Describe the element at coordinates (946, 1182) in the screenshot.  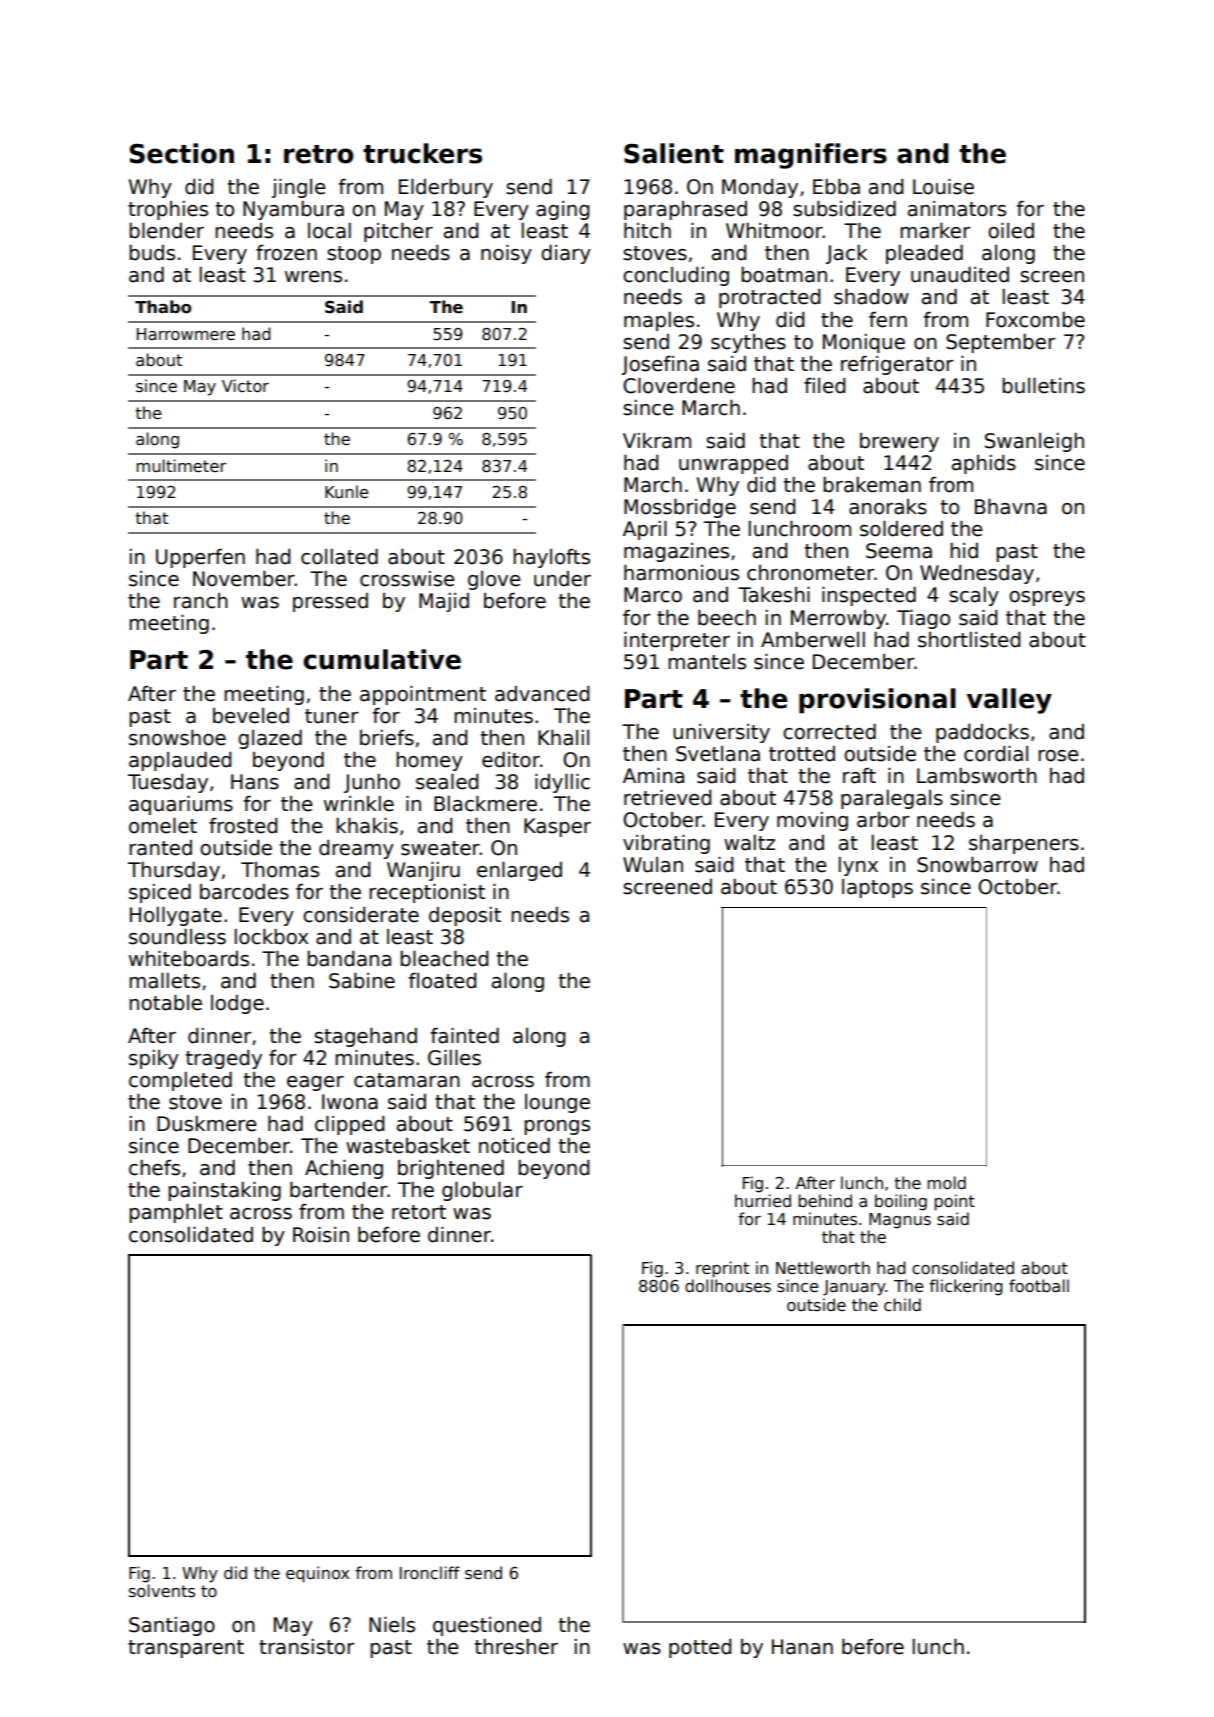
I see `mold` at that location.
